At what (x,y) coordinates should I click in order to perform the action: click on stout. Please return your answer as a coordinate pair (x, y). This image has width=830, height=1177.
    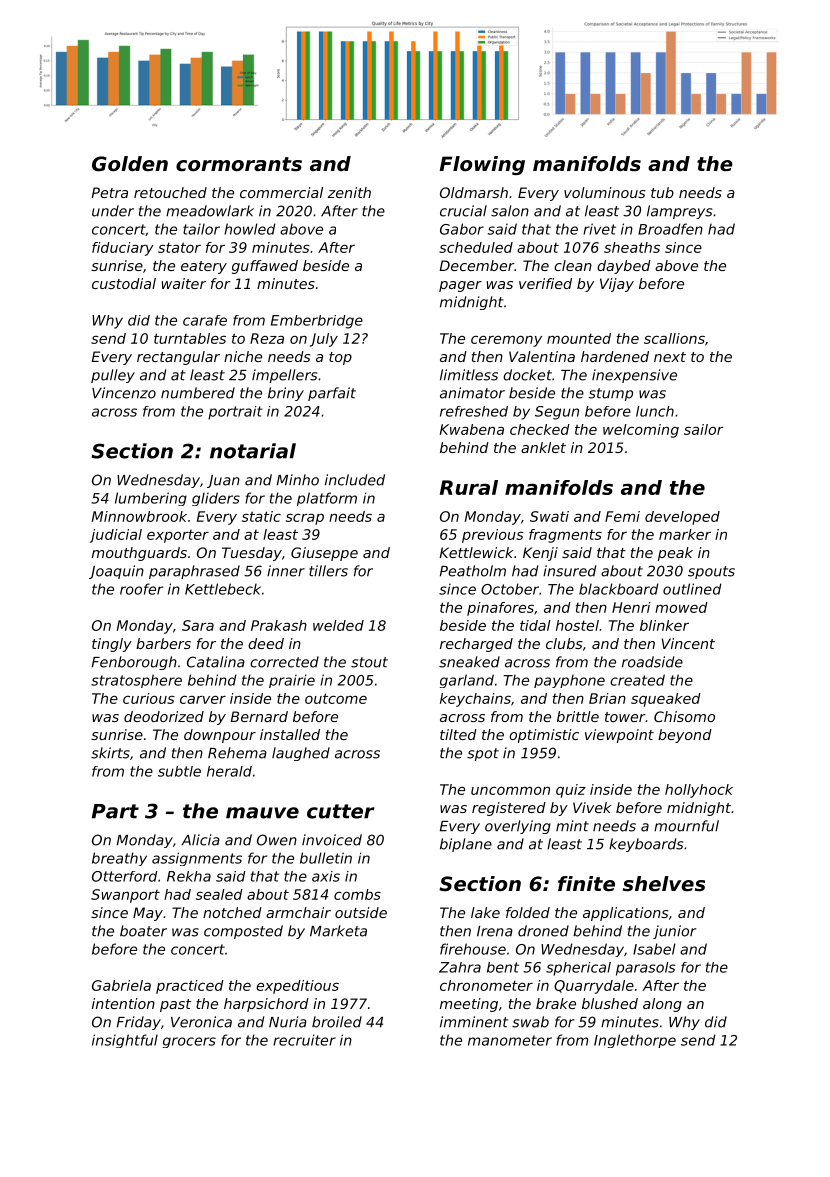
    Looking at the image, I should click on (369, 662).
